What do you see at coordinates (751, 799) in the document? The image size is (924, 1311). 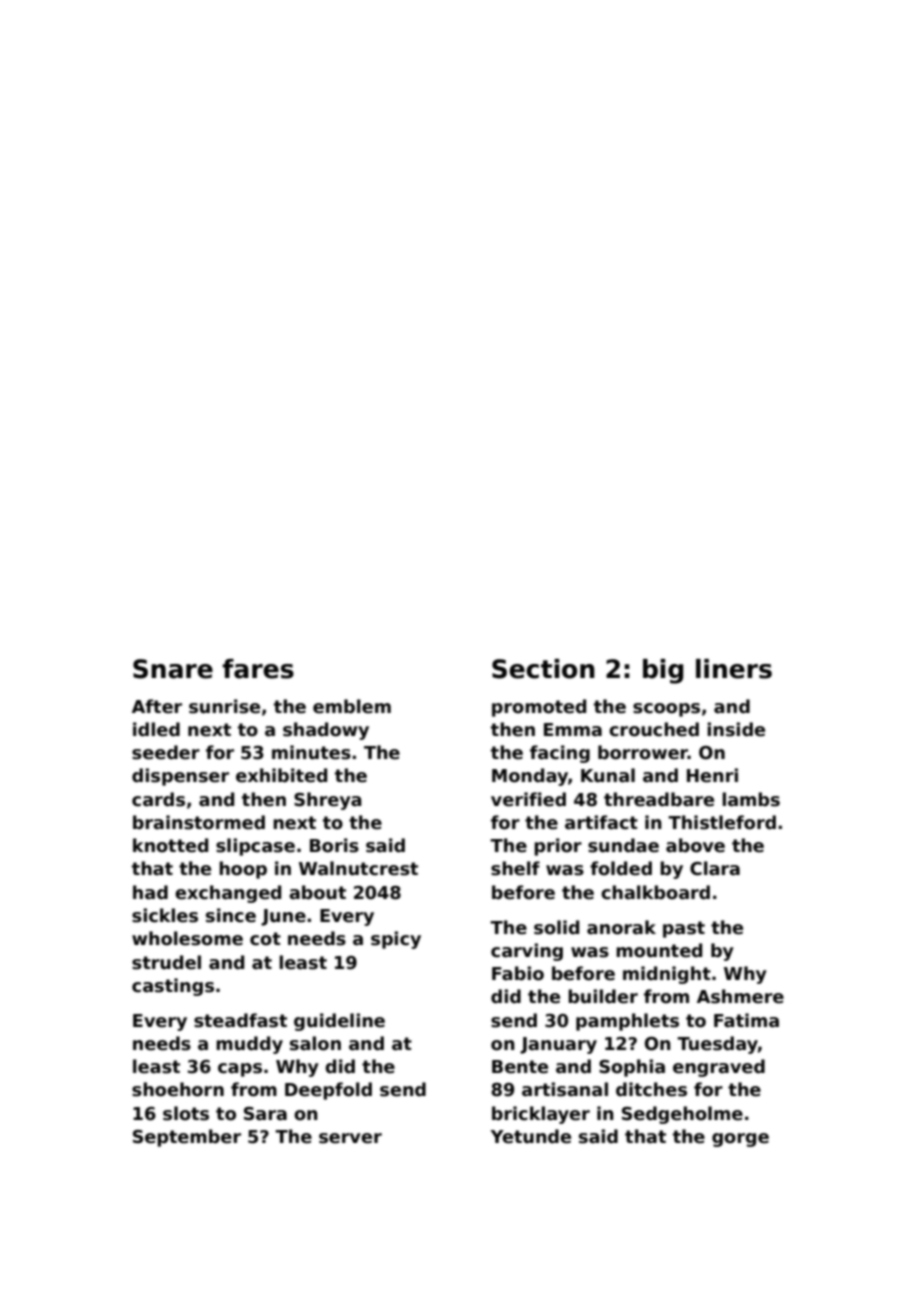 I see `lambs` at bounding box center [751, 799].
